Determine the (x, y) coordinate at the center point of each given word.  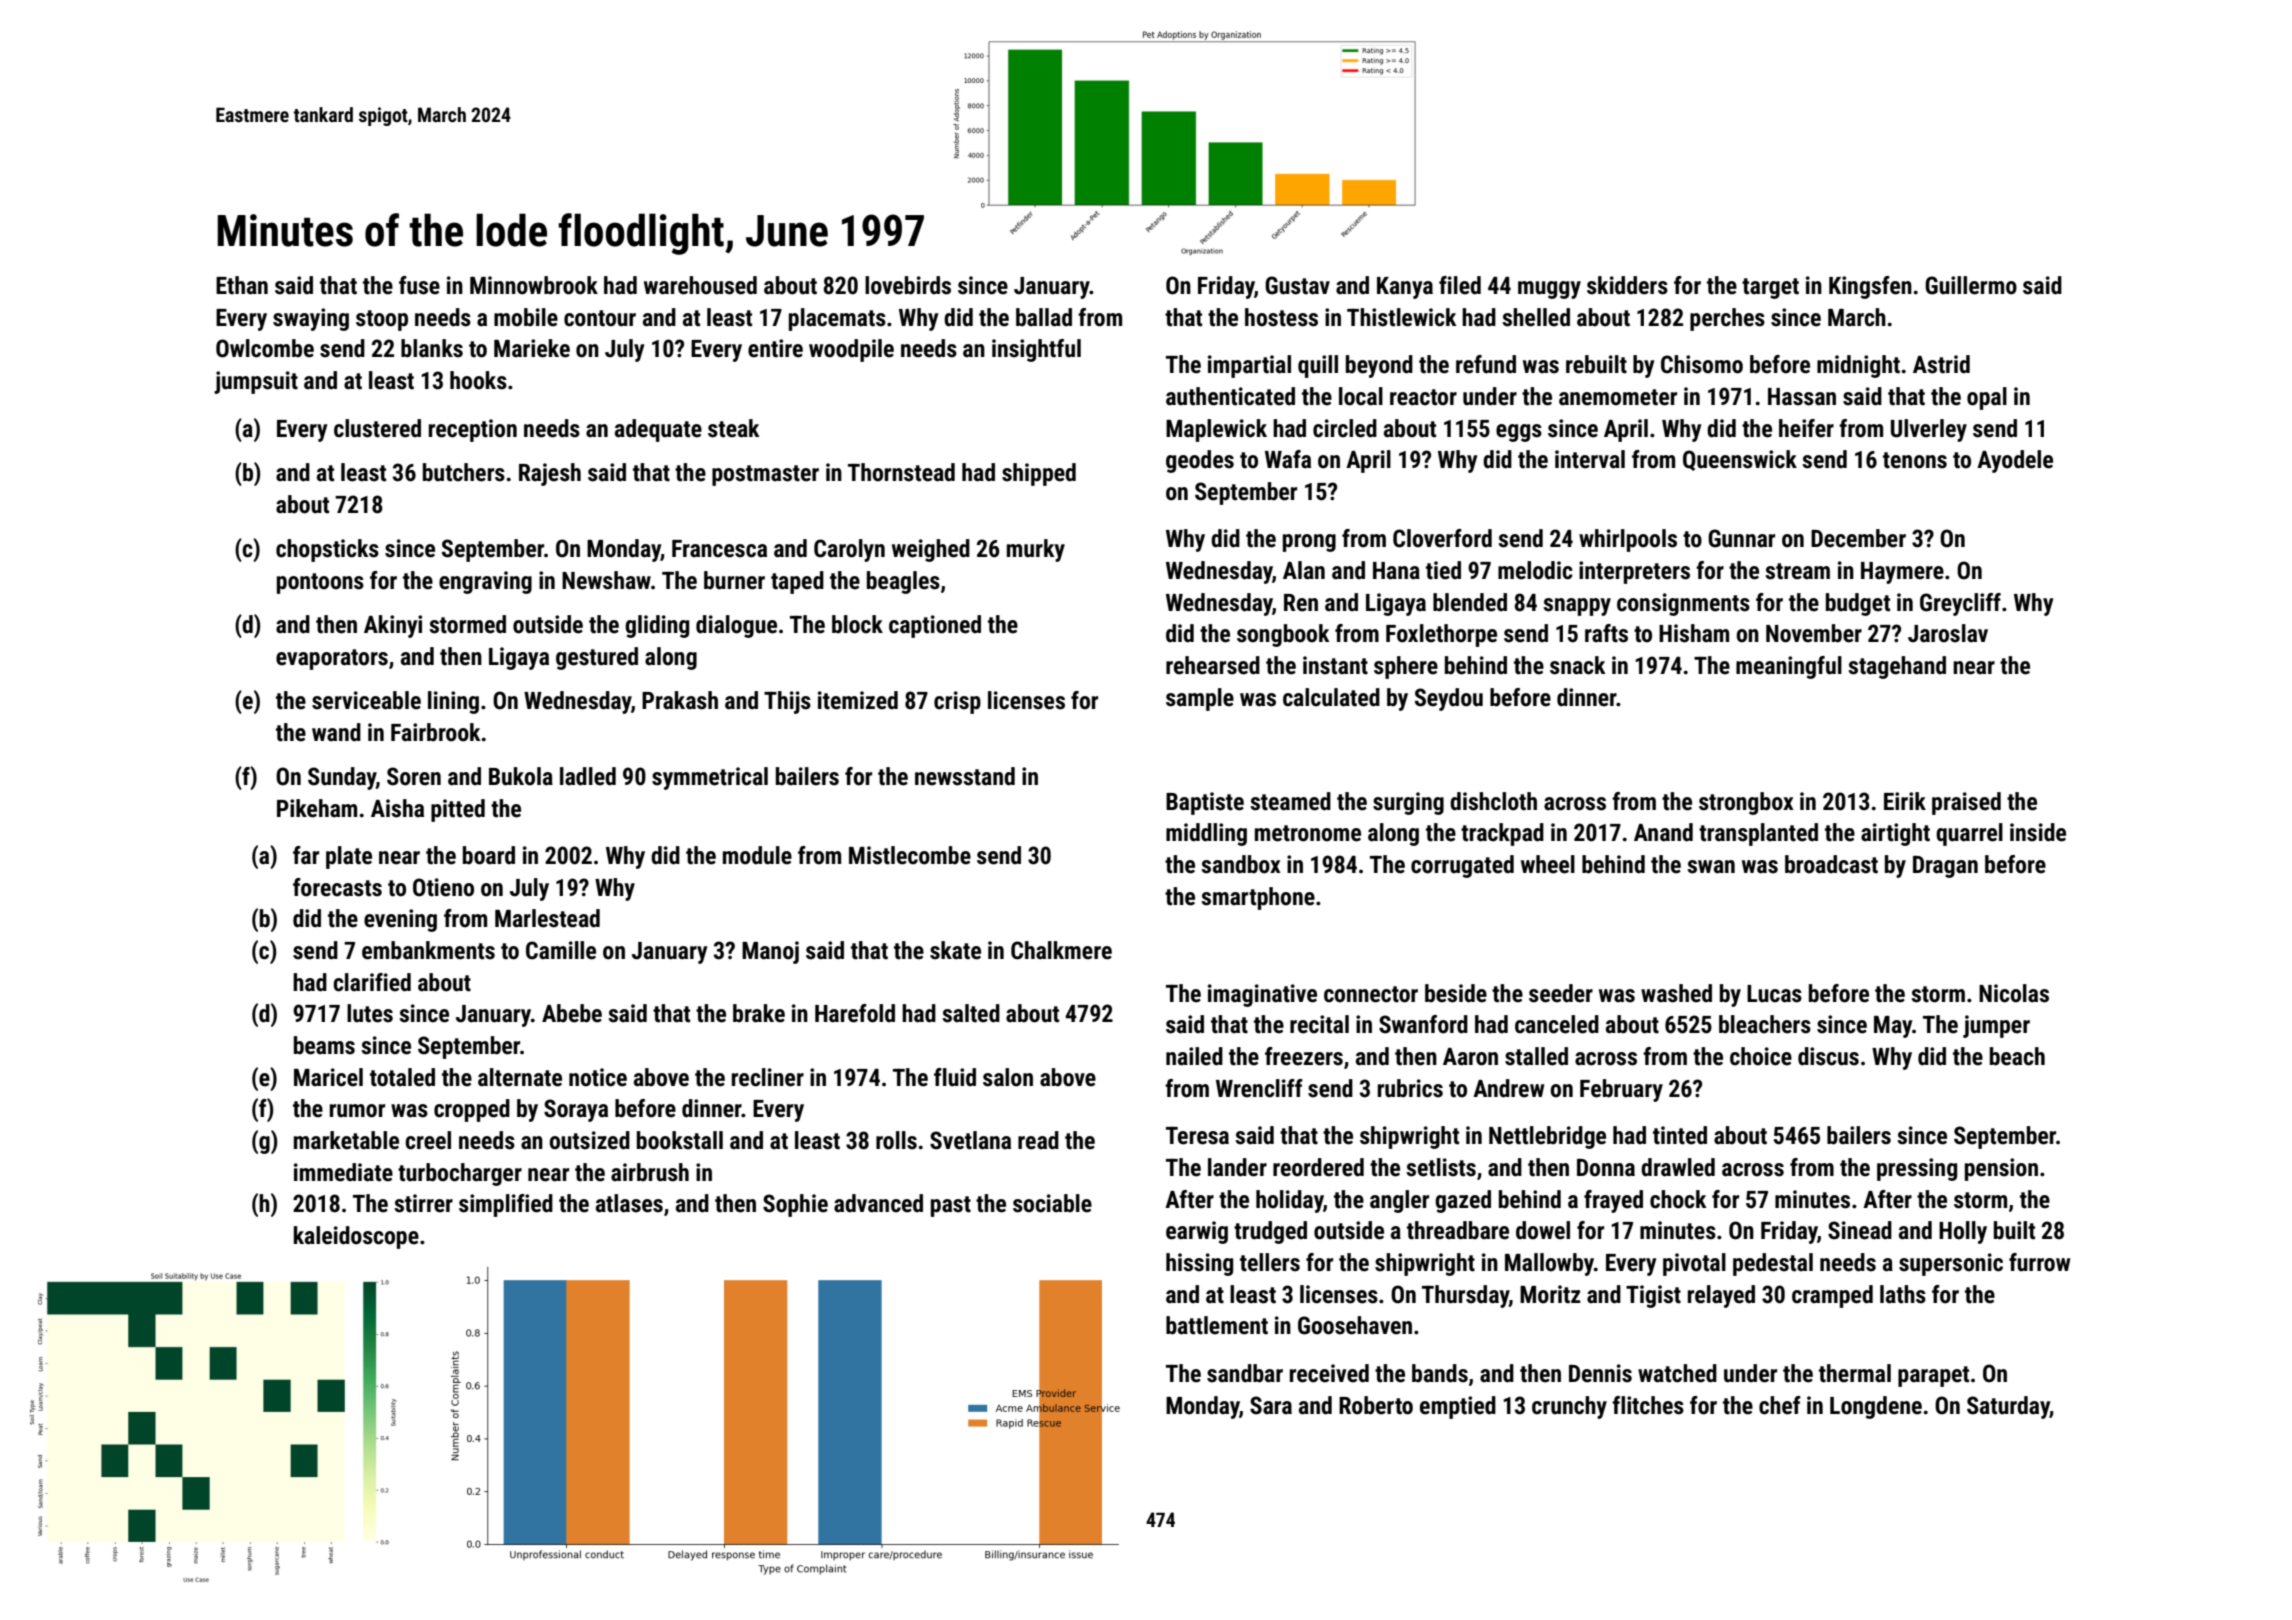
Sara (1271, 1405)
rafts (1606, 633)
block (857, 624)
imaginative (1262, 995)
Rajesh (550, 474)
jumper (1996, 1026)
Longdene (1876, 1407)
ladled (588, 776)
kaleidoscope (356, 1237)
